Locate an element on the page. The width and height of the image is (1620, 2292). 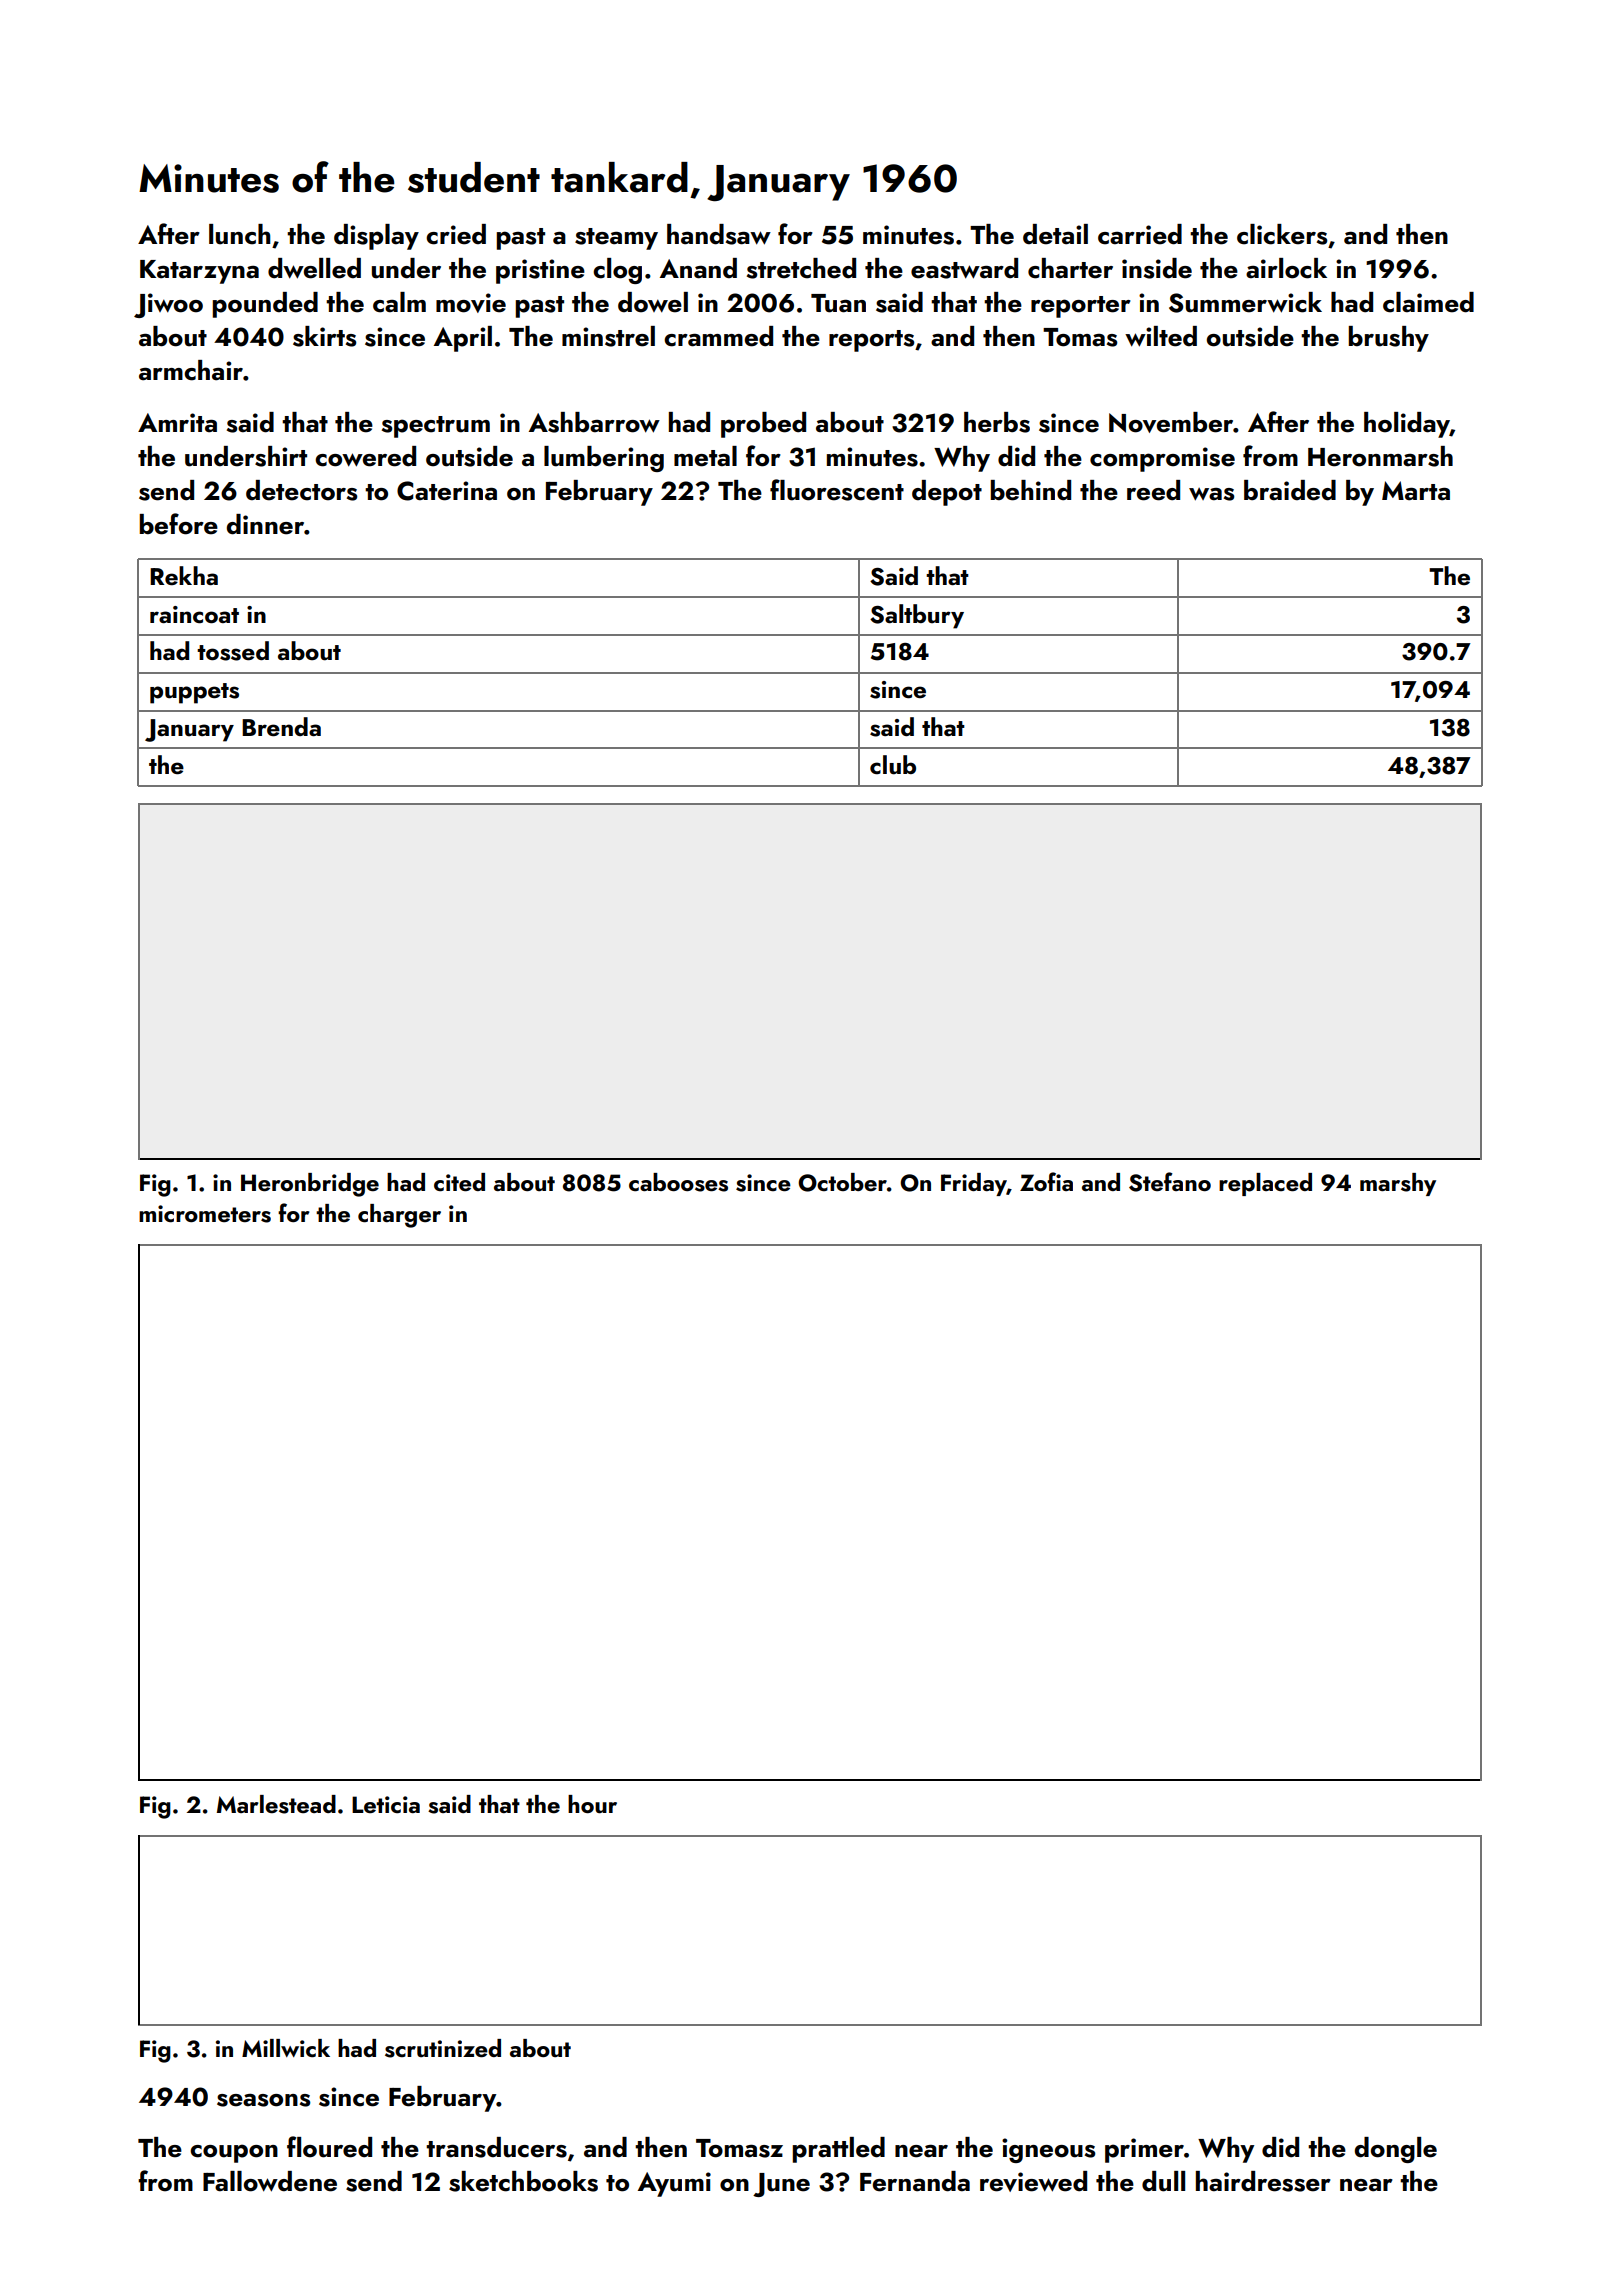
marshy is located at coordinates (1398, 1184).
